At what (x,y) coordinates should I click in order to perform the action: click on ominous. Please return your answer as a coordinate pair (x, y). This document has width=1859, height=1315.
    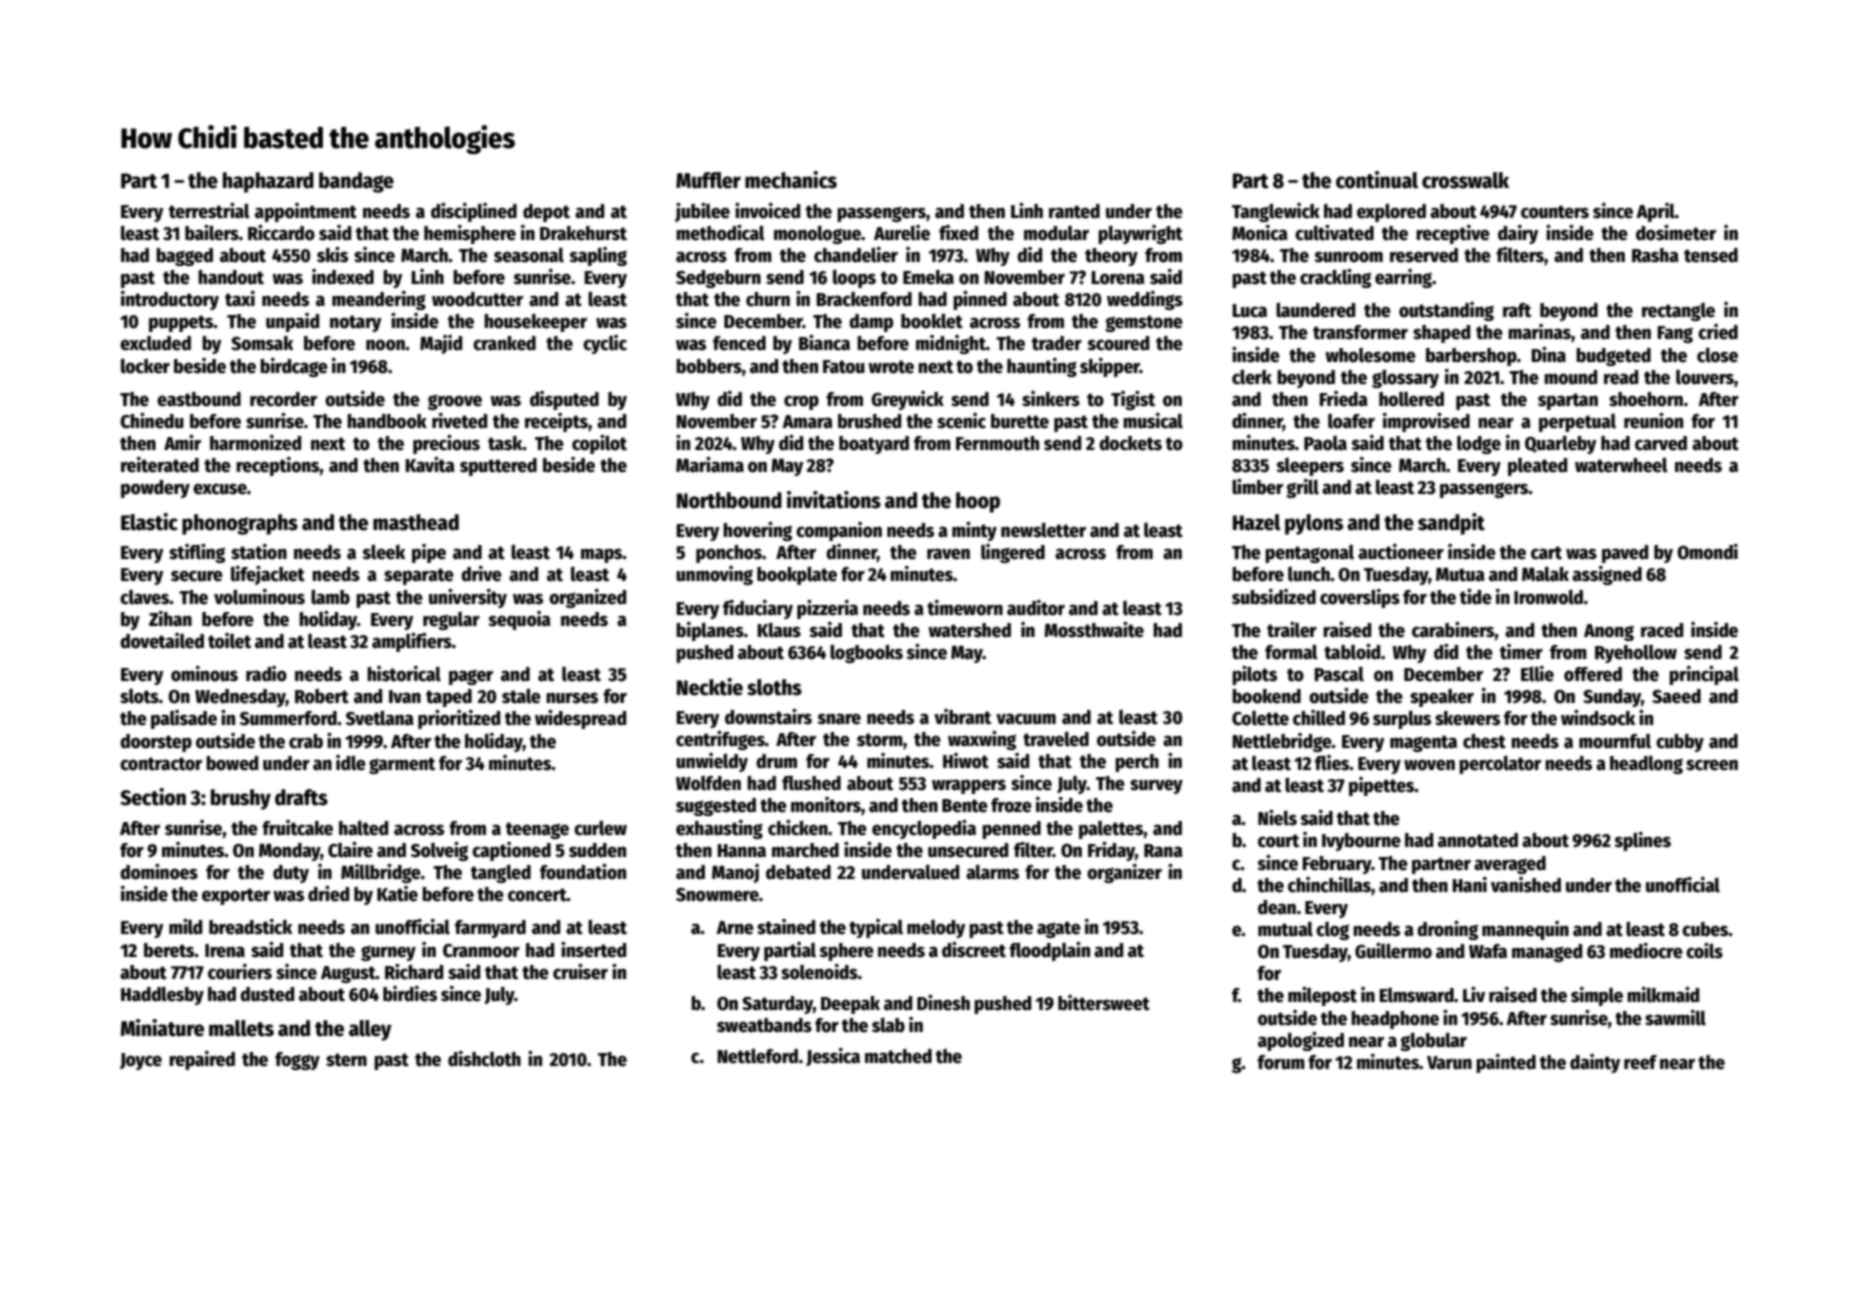
    Looking at the image, I should click on (204, 674).
